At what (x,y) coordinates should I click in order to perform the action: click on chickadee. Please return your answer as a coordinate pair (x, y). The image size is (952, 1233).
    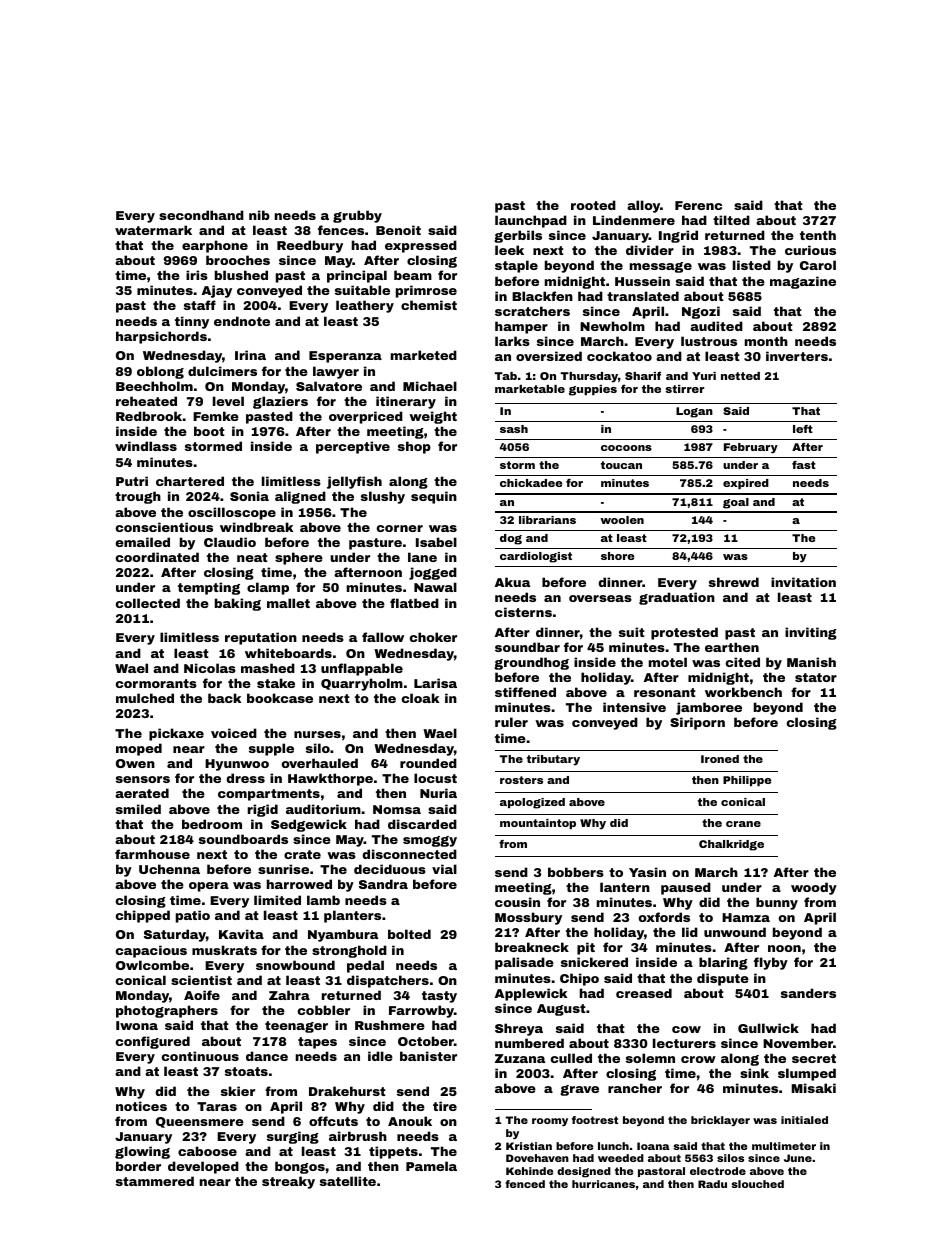
    Looking at the image, I should click on (531, 483).
